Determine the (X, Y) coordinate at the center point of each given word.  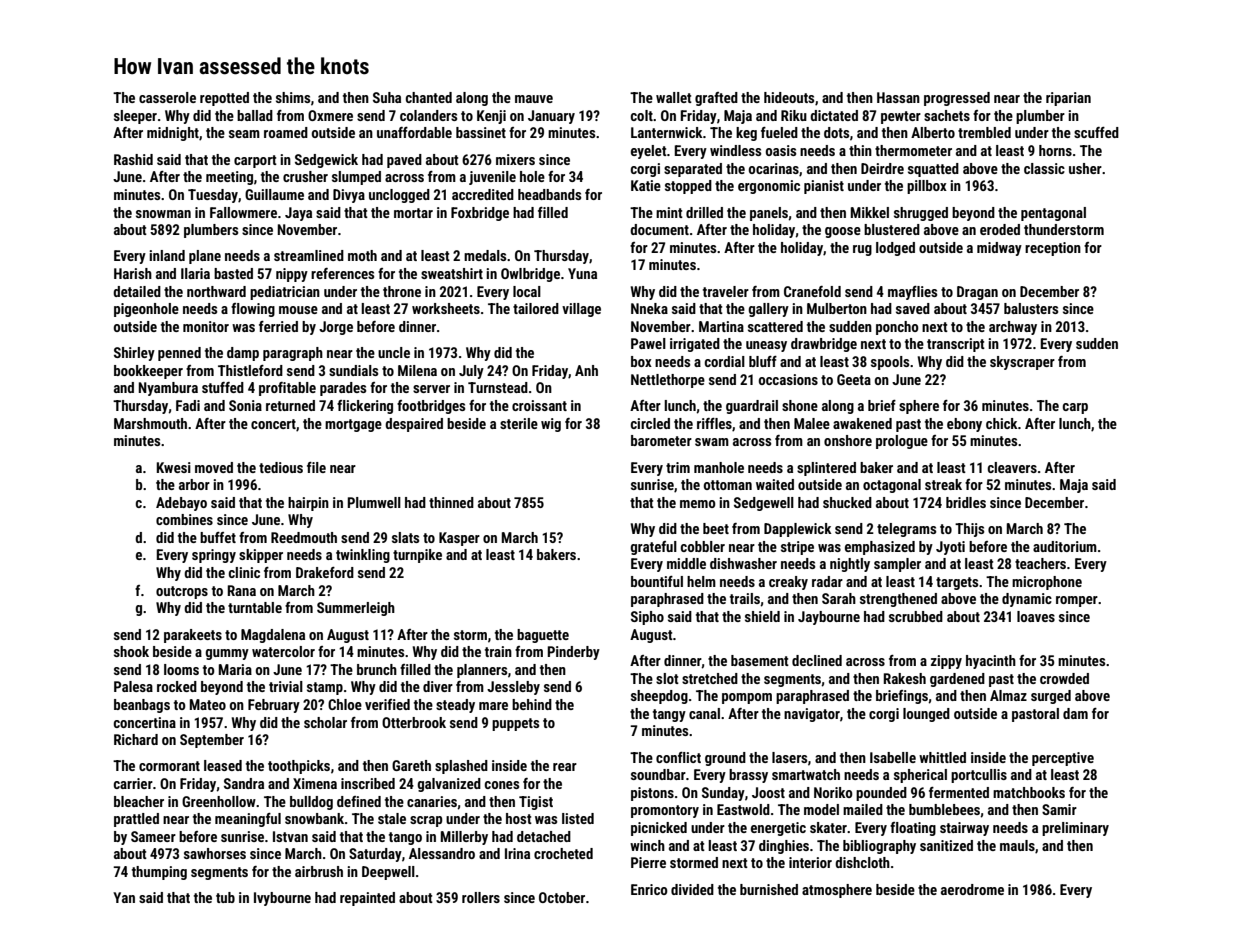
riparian (1068, 99)
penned (179, 354)
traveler (726, 291)
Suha (387, 97)
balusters (1031, 308)
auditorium (1065, 546)
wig (551, 425)
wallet (674, 97)
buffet (218, 537)
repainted (367, 899)
